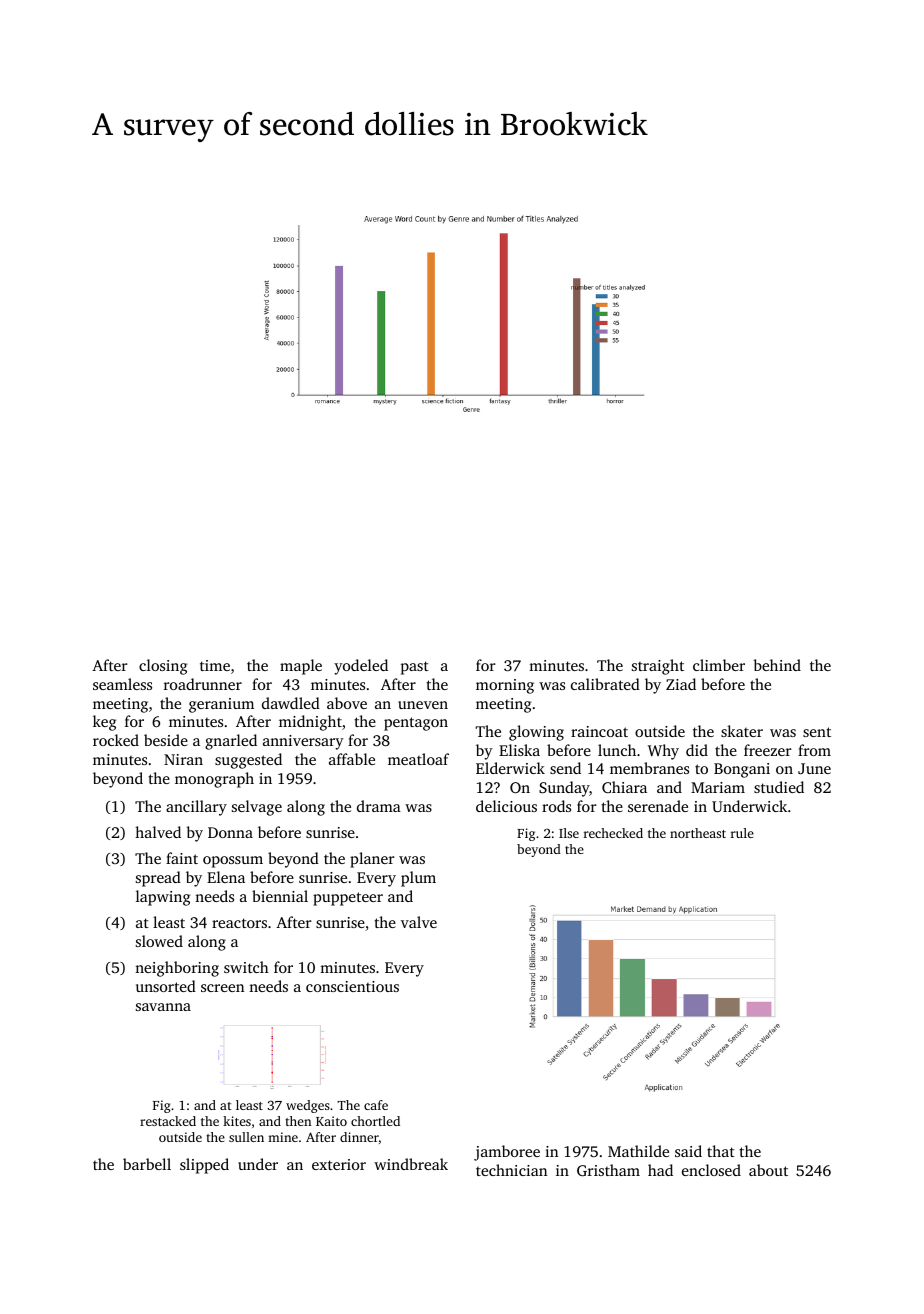 This screenshot has width=924, height=1314. Describe the element at coordinates (204, 1166) in the screenshot. I see `slipped` at that location.
